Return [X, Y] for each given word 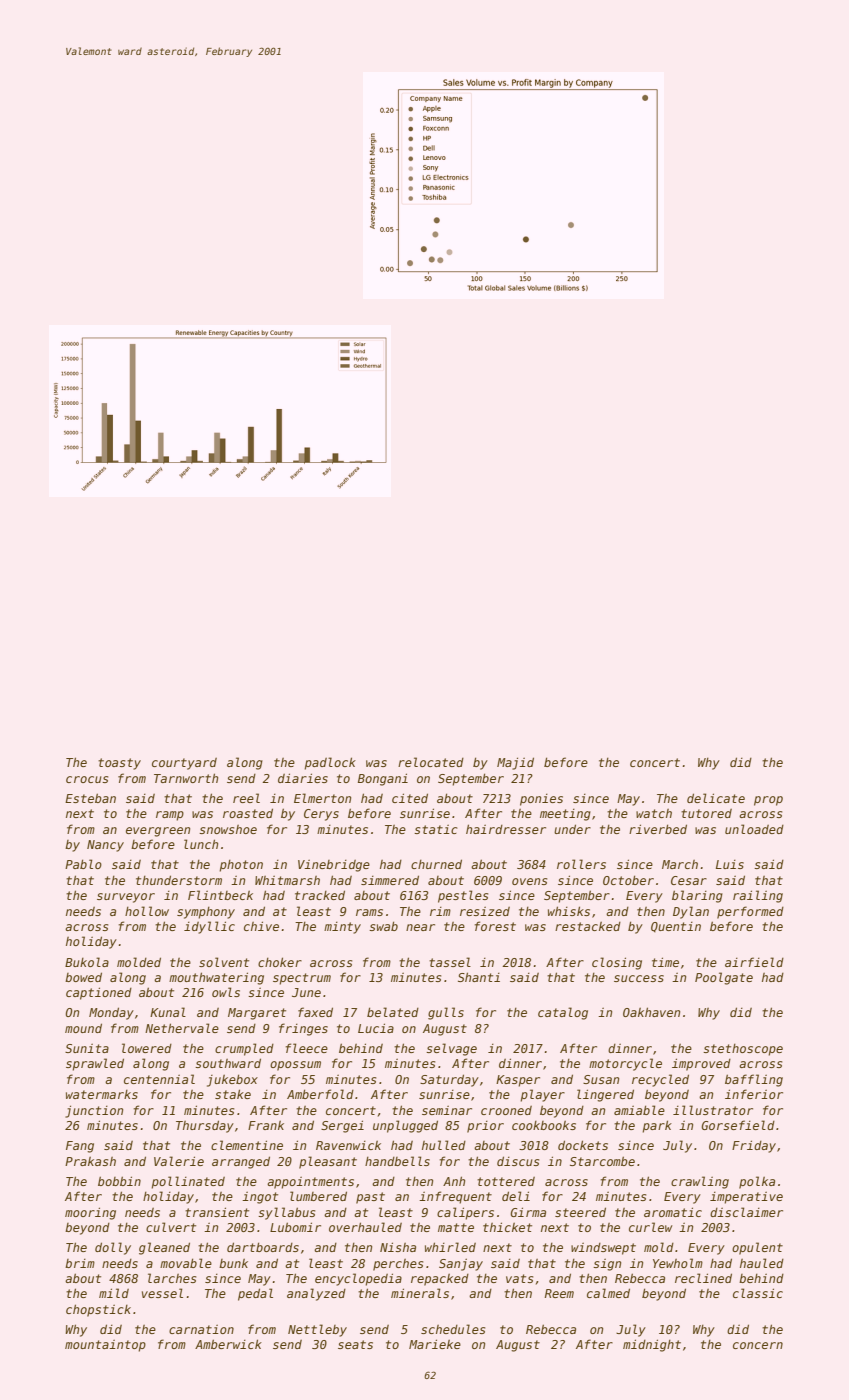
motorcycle [625, 1064]
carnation [201, 1329]
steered [580, 1212]
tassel [450, 962]
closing [617, 963]
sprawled [95, 1064]
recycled [660, 1080]
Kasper [518, 1081]
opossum [295, 1066]
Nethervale [182, 1028]
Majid [515, 763]
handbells [397, 1161]
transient [217, 1212]
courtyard [184, 764]
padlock [330, 763]
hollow [147, 911]
